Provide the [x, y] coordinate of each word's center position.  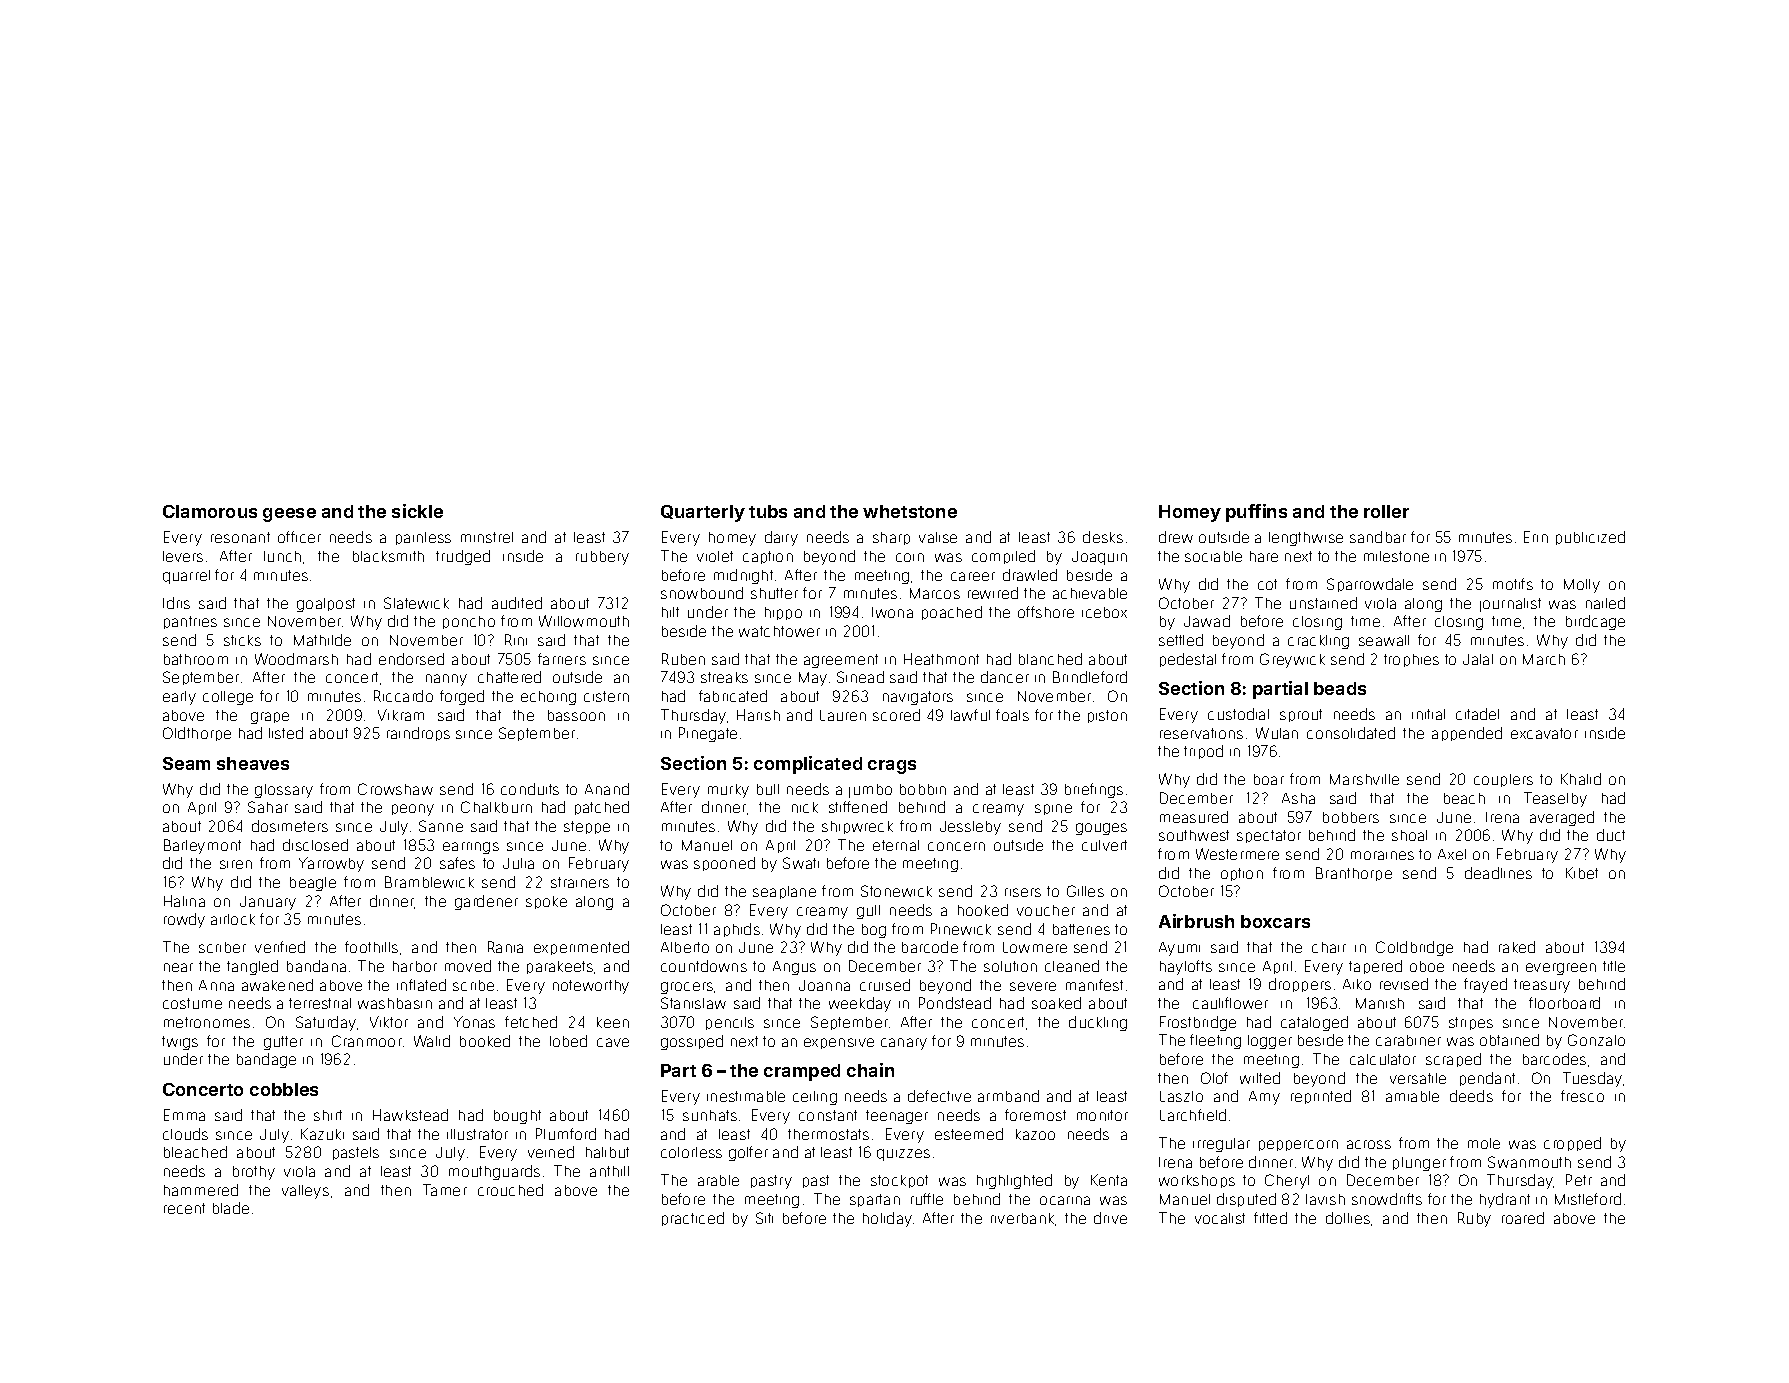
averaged [1562, 818]
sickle [417, 511]
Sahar [268, 807]
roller [1386, 511]
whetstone [910, 511]
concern [956, 846]
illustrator [477, 1134]
